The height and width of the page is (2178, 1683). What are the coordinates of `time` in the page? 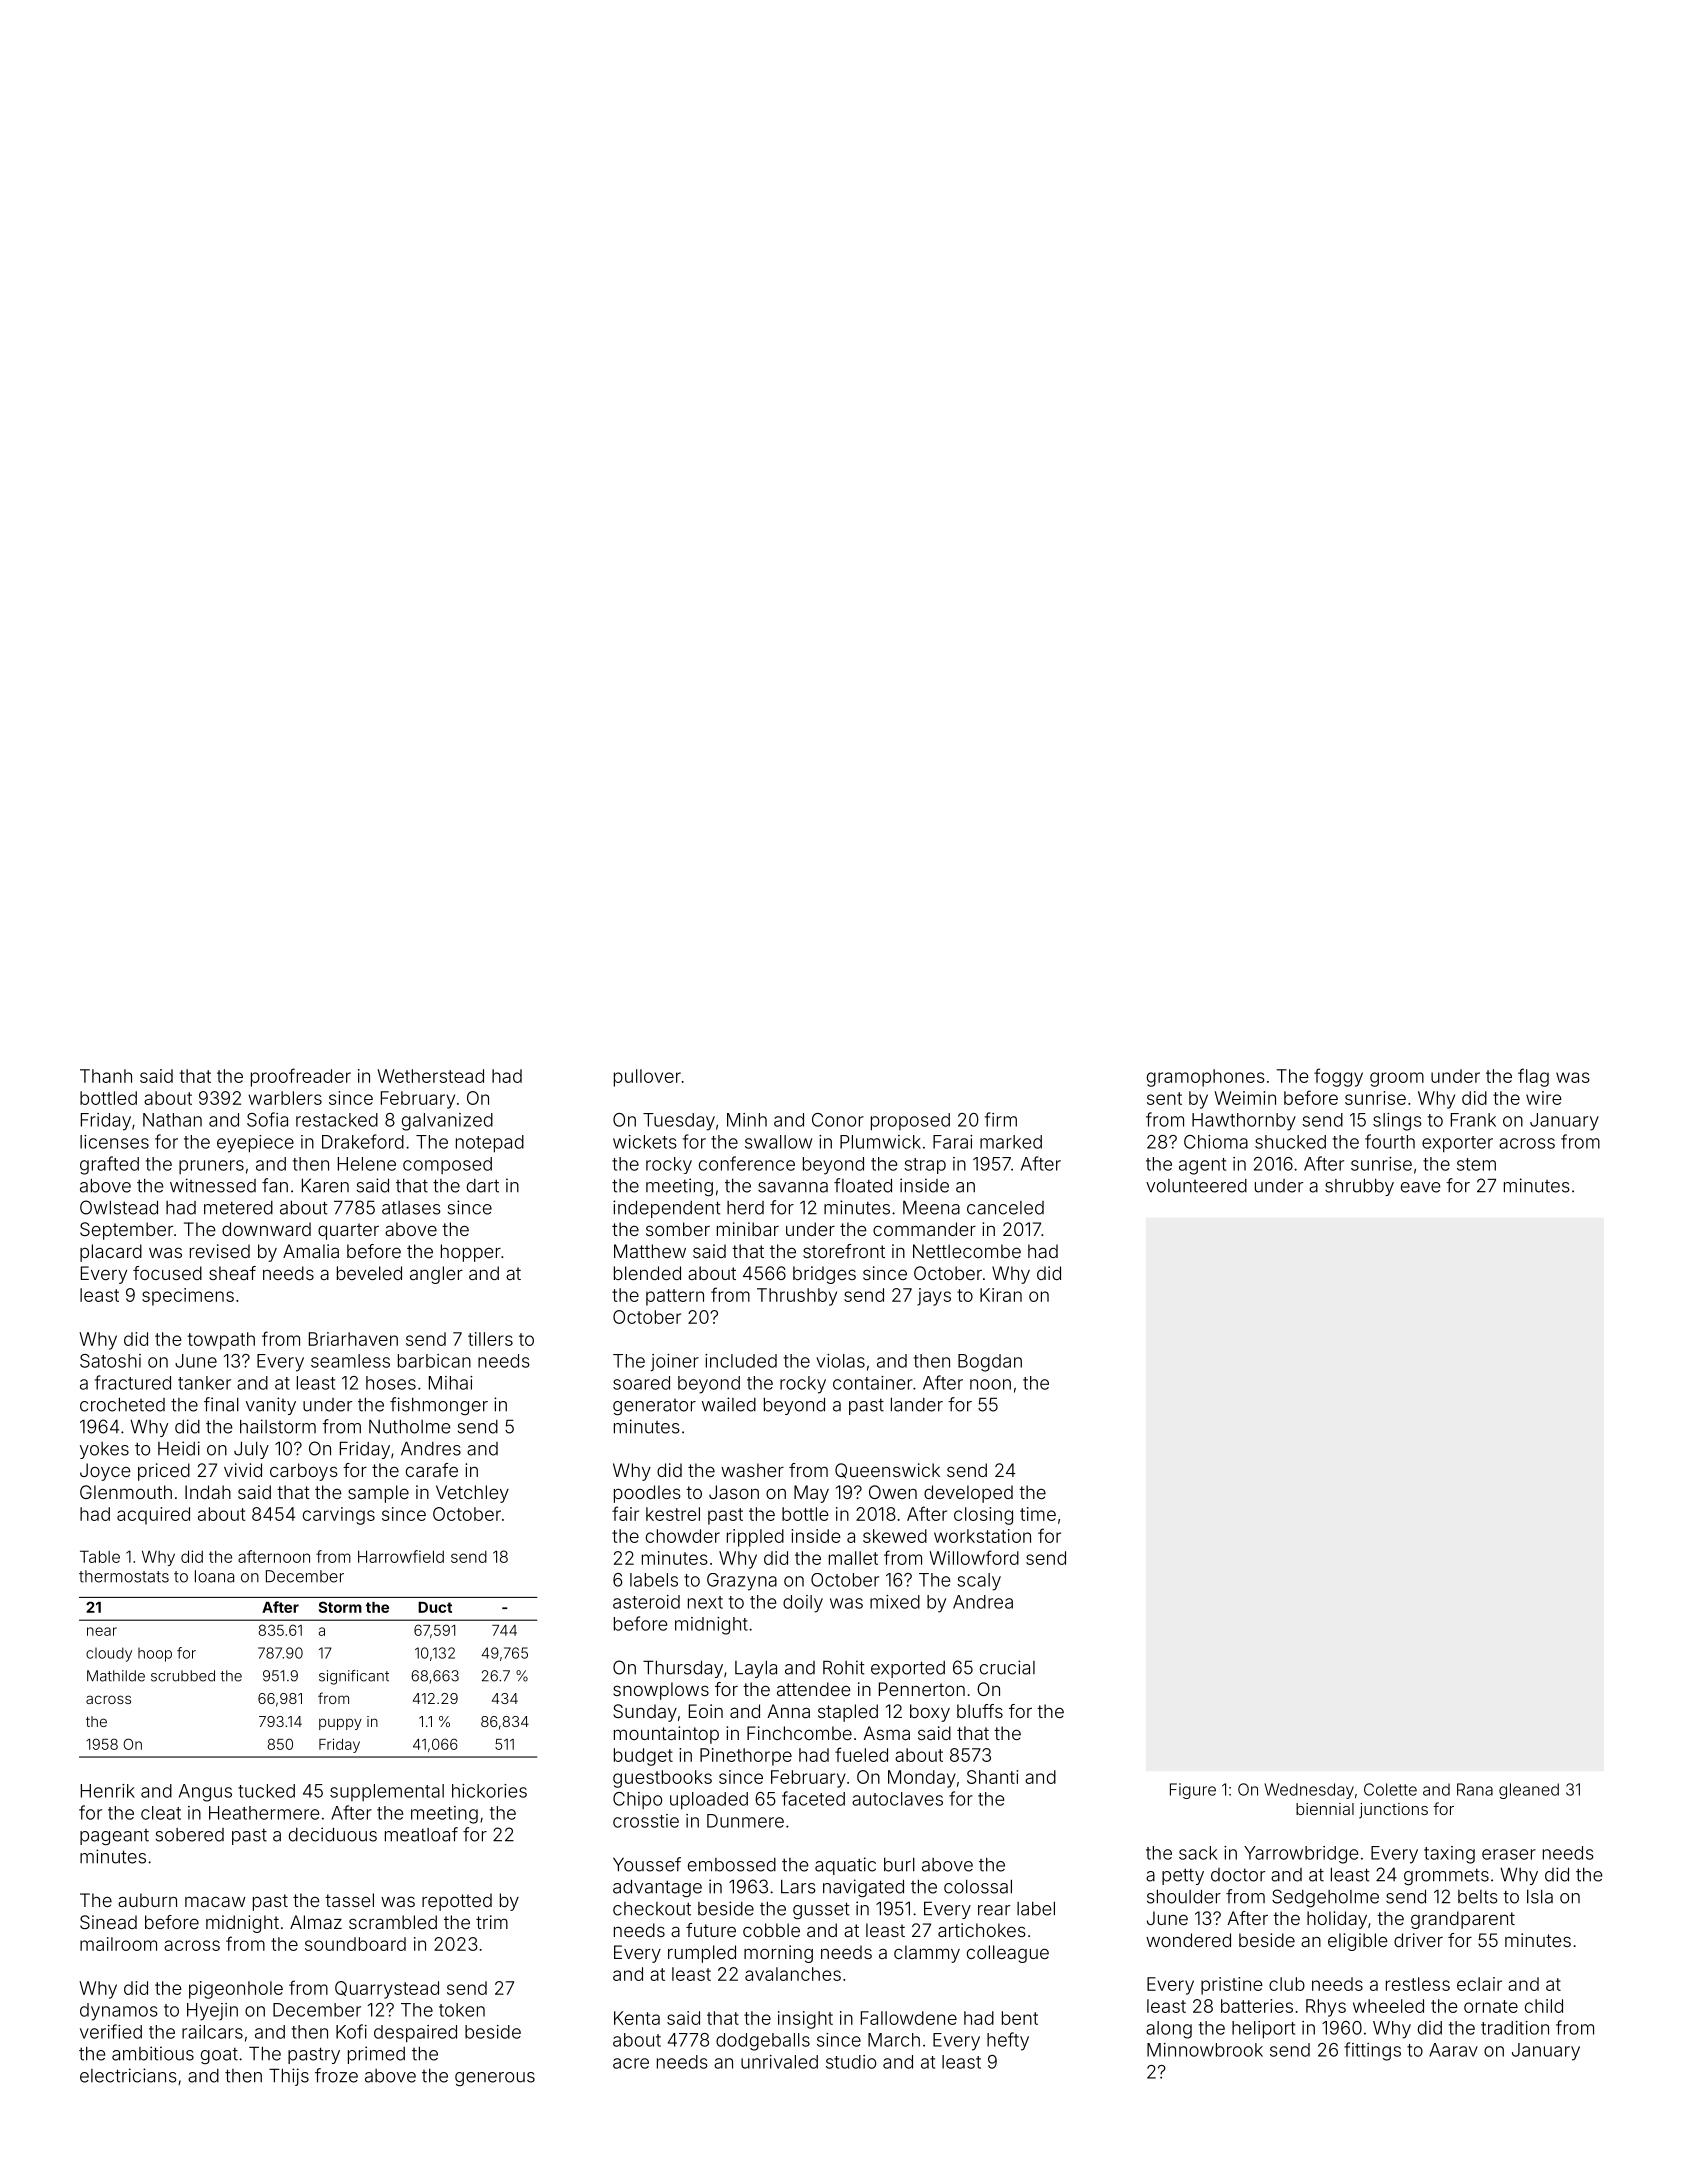 It's located at (1038, 1514).
